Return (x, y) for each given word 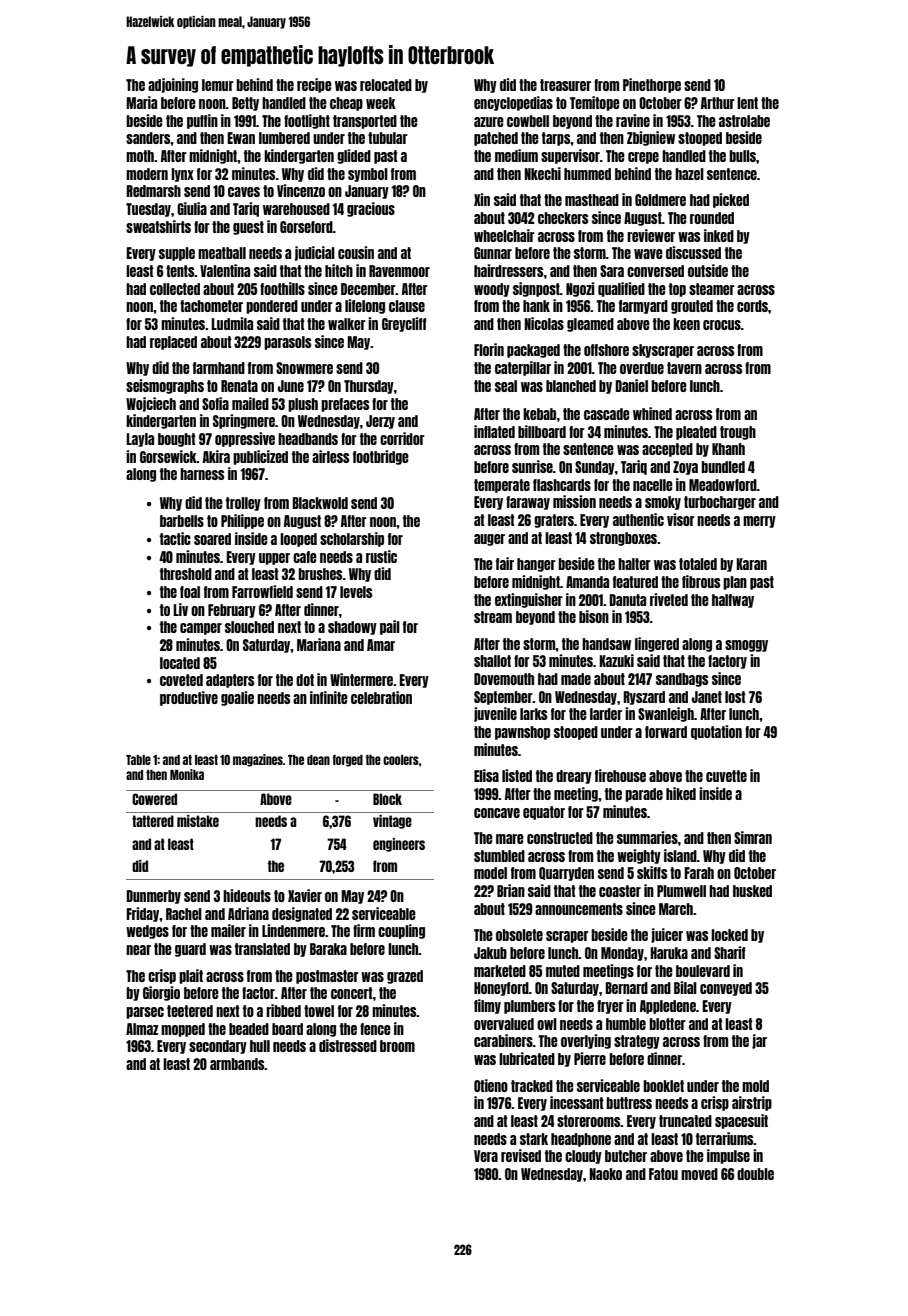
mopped (183, 1030)
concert (352, 993)
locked (729, 935)
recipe (314, 85)
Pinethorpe (652, 85)
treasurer (565, 85)
